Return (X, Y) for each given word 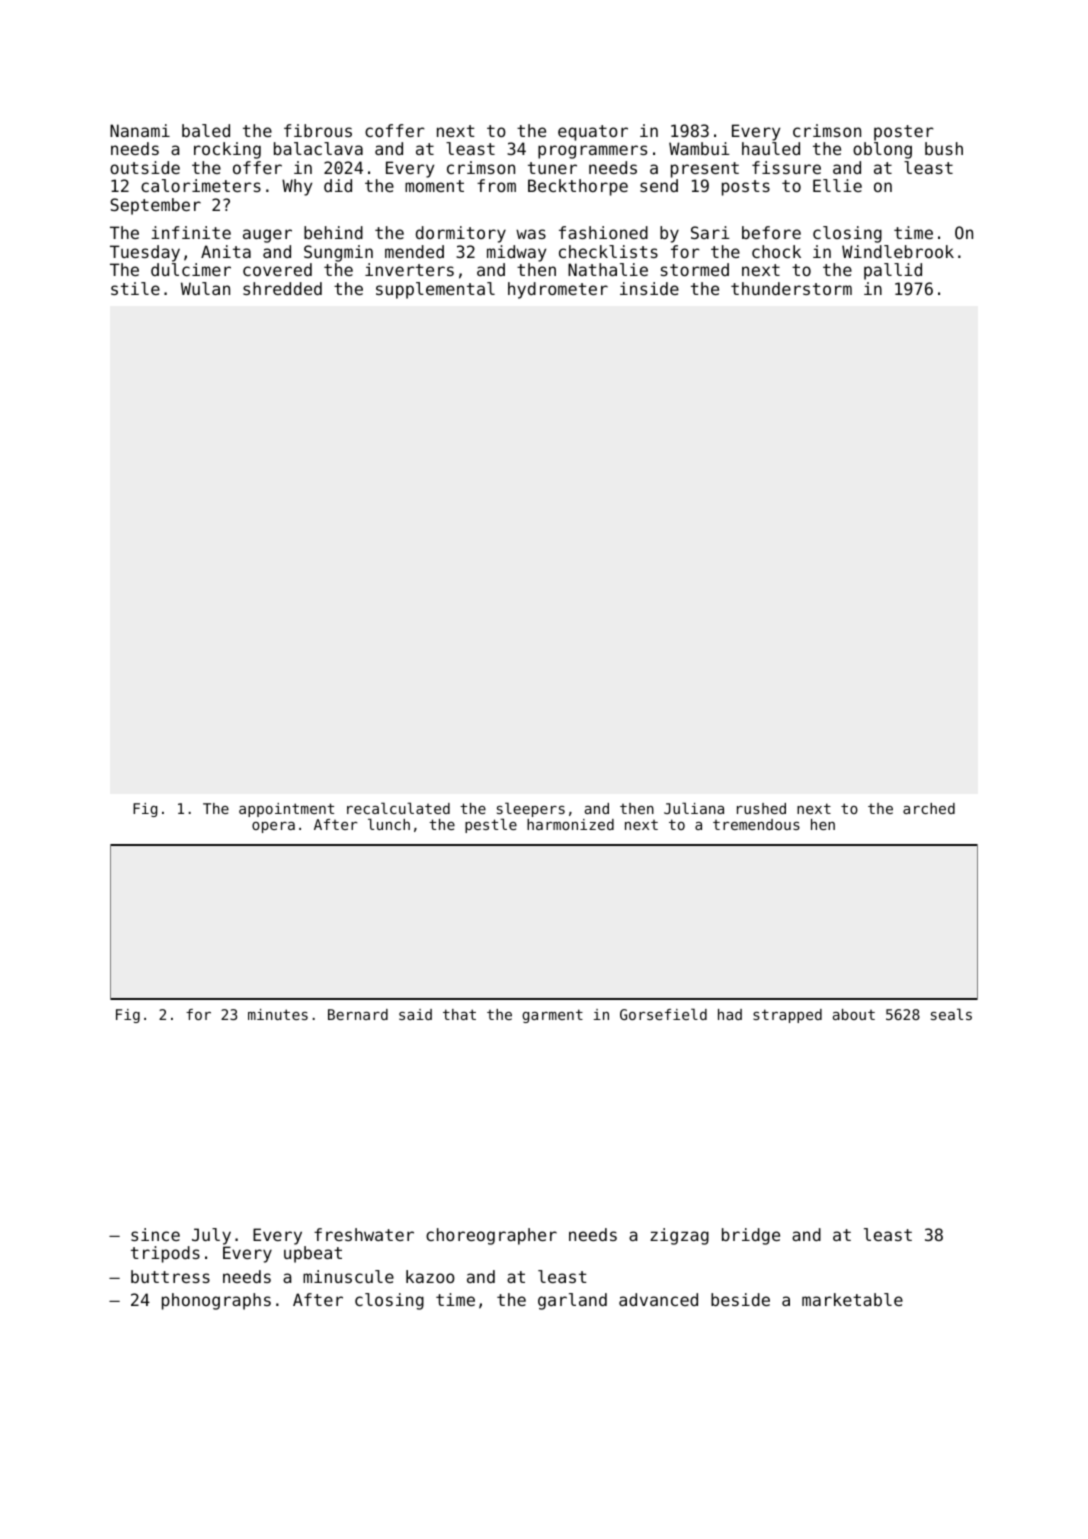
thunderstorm (791, 288)
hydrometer (558, 290)
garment (552, 1016)
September (155, 206)
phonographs (216, 1301)
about (854, 1014)
